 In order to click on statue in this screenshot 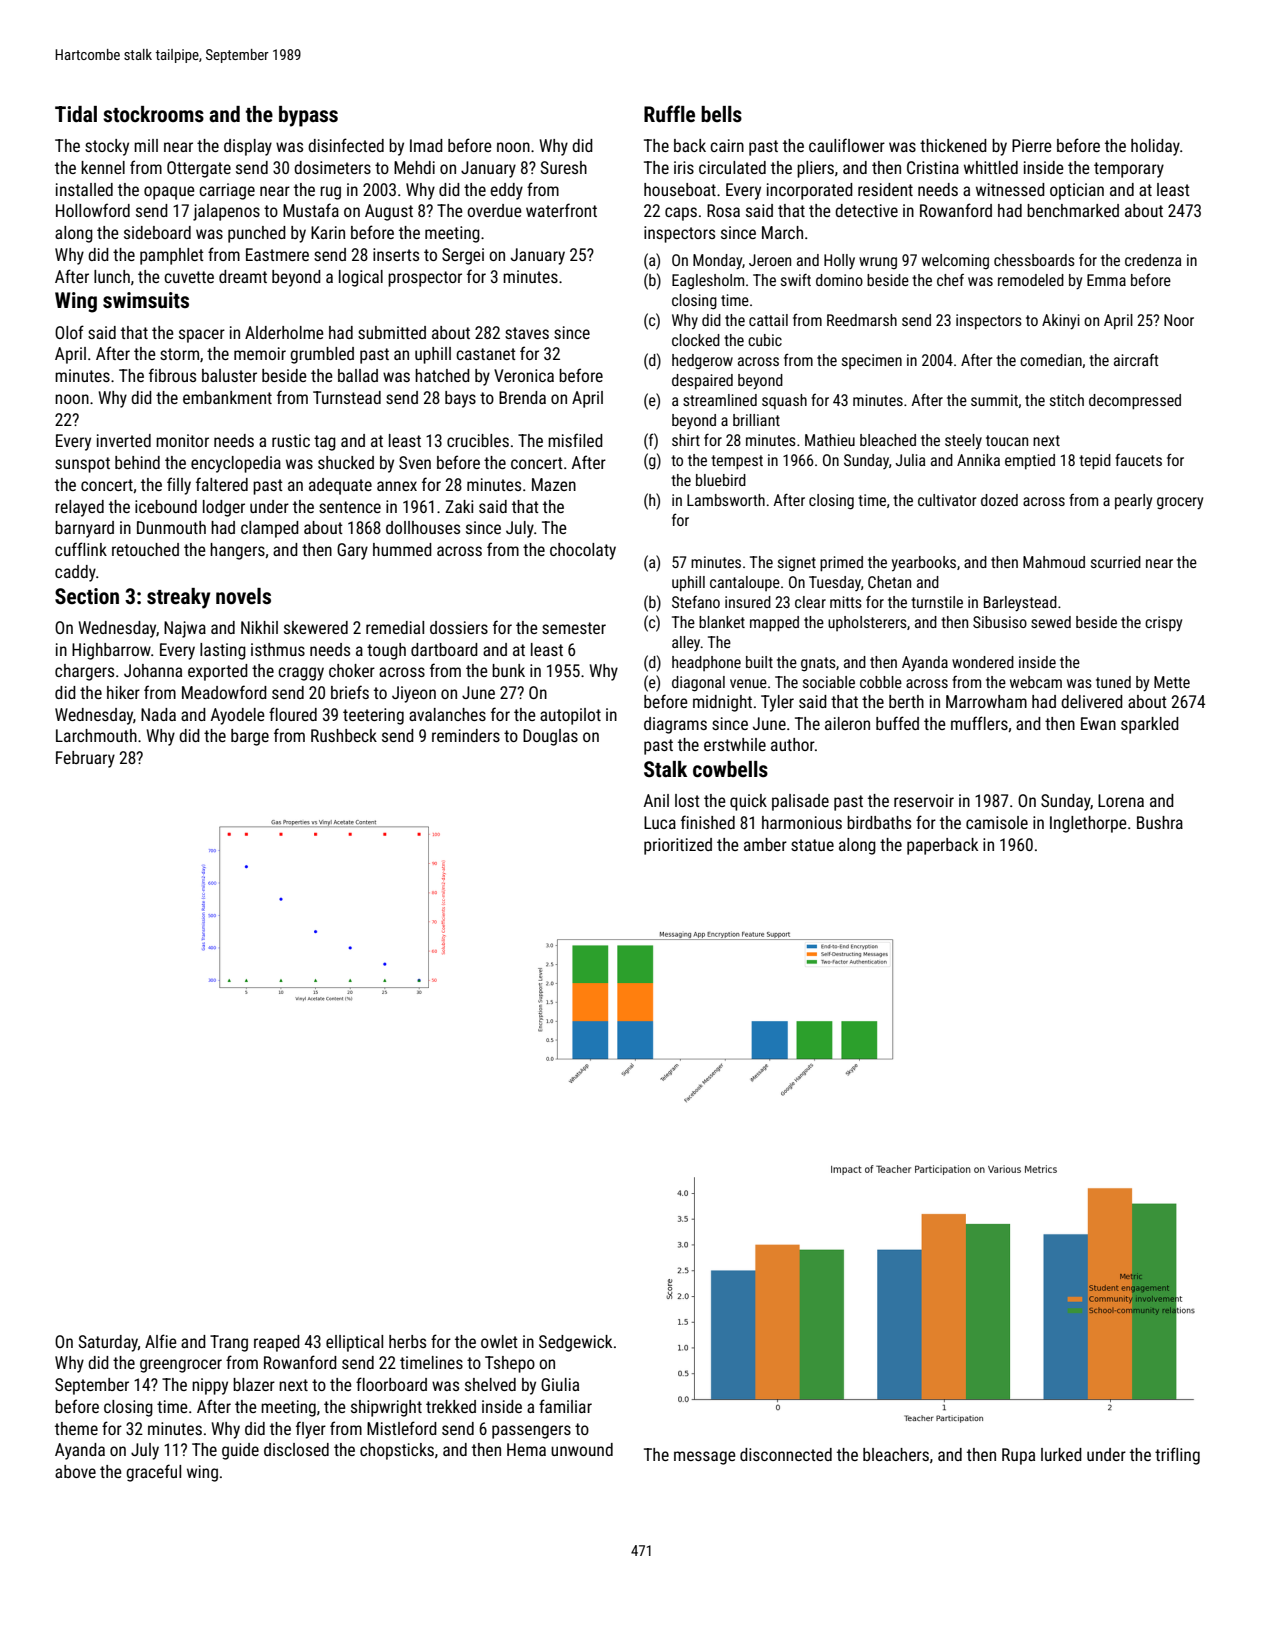, I will do `click(812, 845)`.
